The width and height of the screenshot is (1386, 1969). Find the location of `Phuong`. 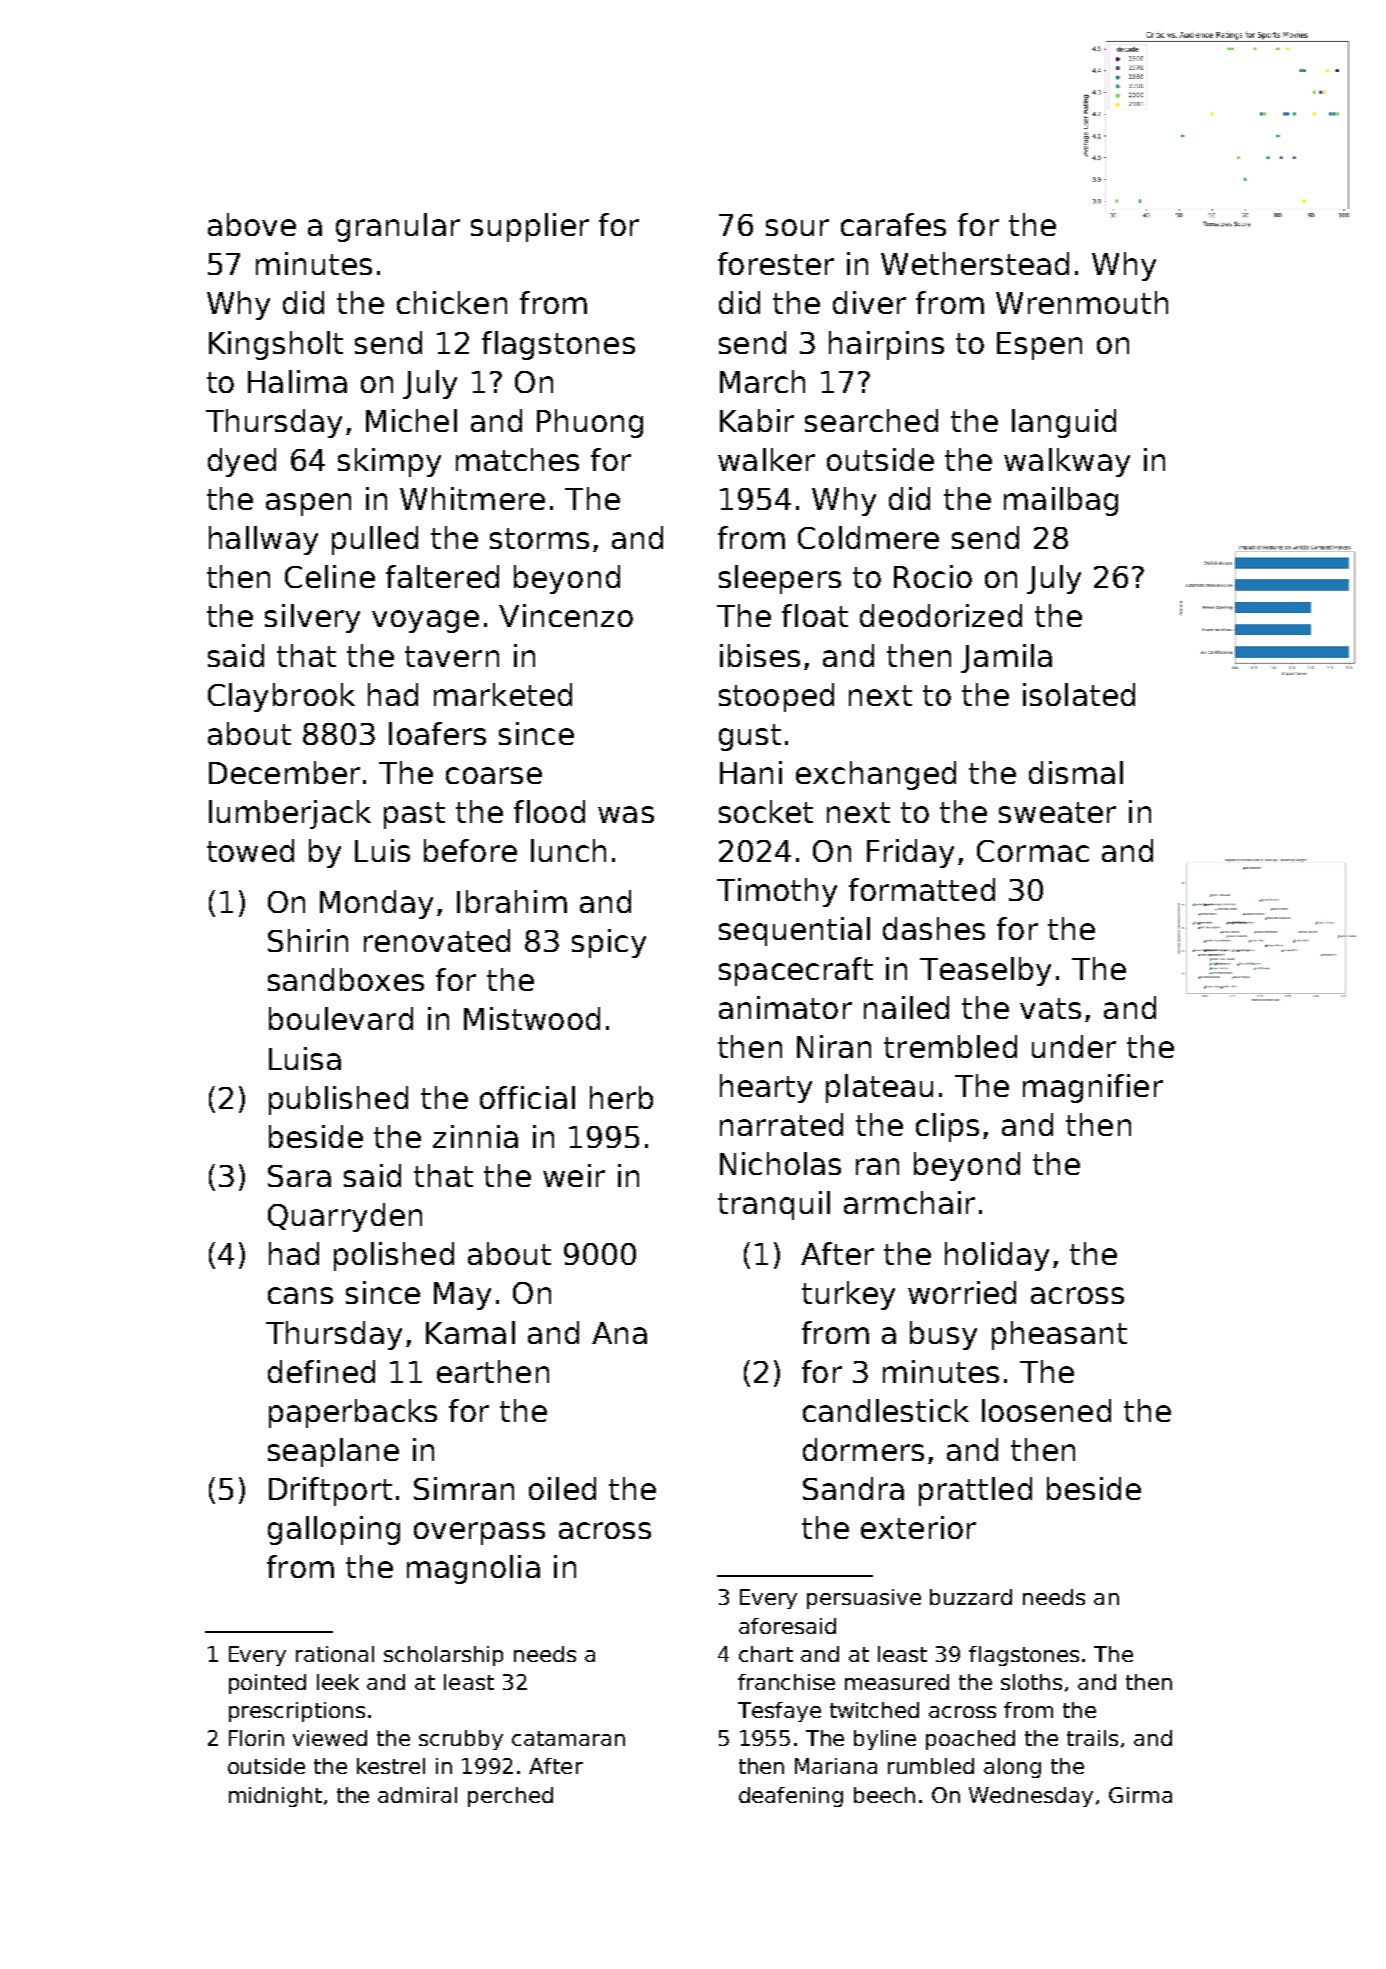

Phuong is located at coordinates (590, 423).
